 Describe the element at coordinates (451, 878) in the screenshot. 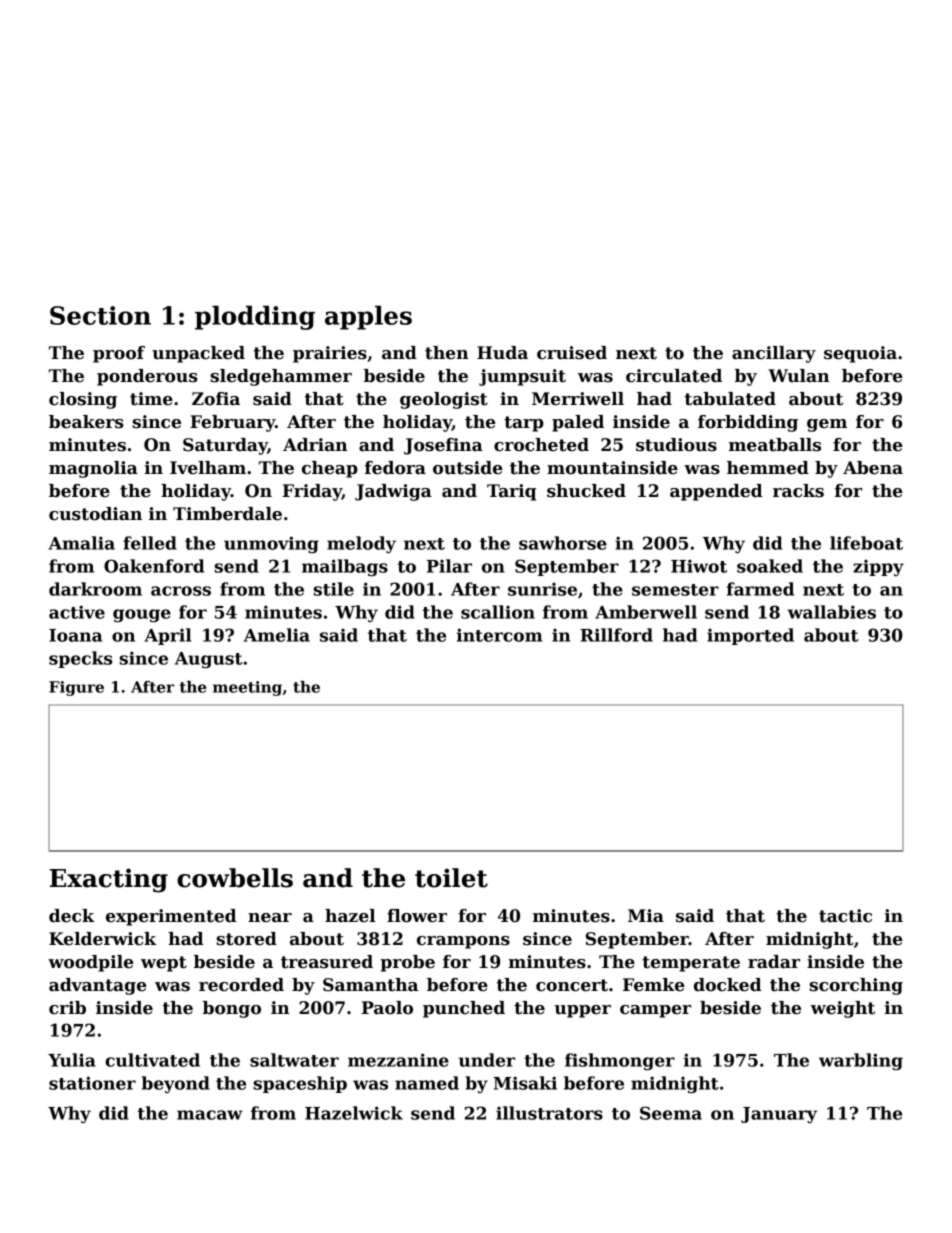

I see `toilet` at that location.
